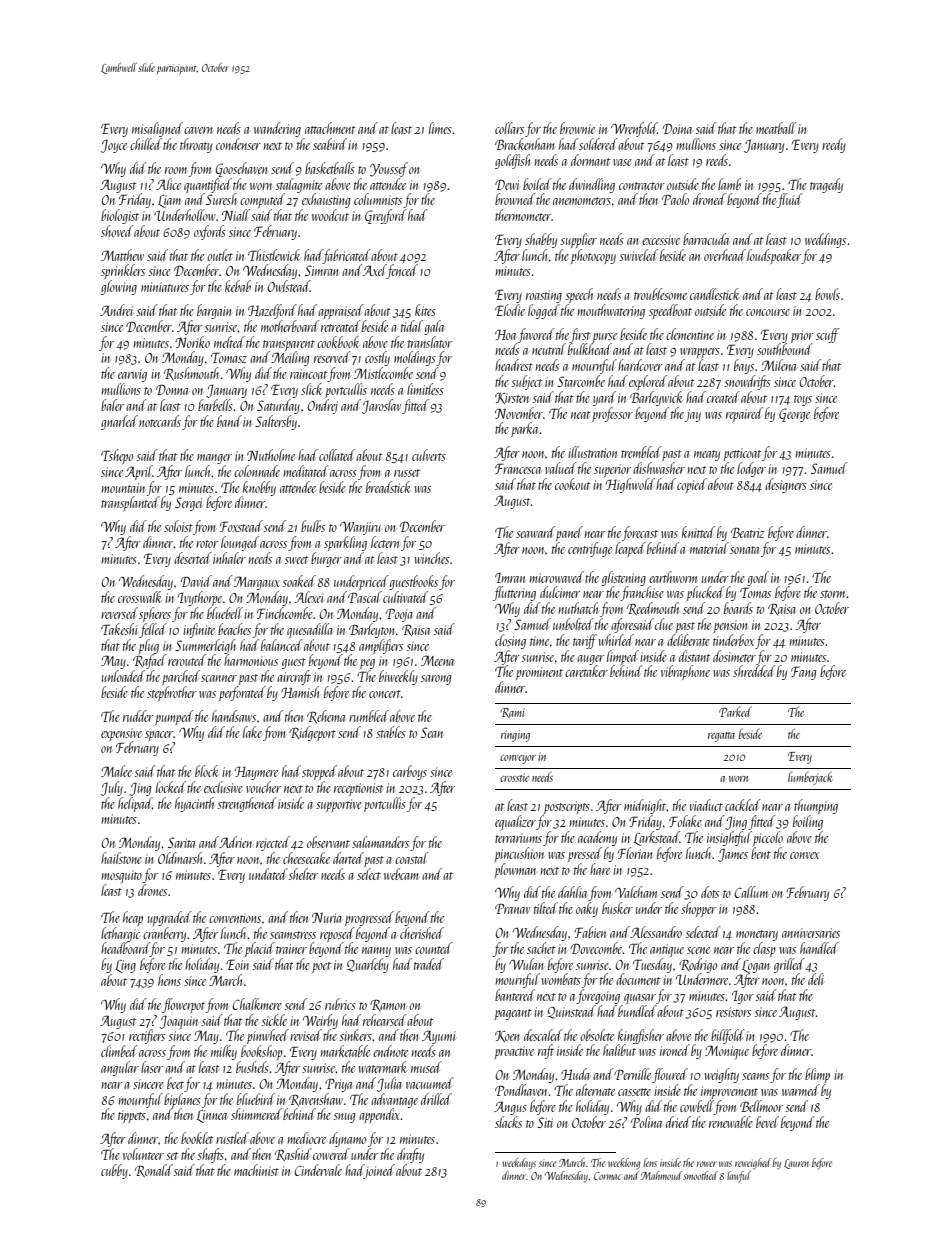  What do you see at coordinates (429, 964) in the screenshot?
I see `traded` at bounding box center [429, 964].
